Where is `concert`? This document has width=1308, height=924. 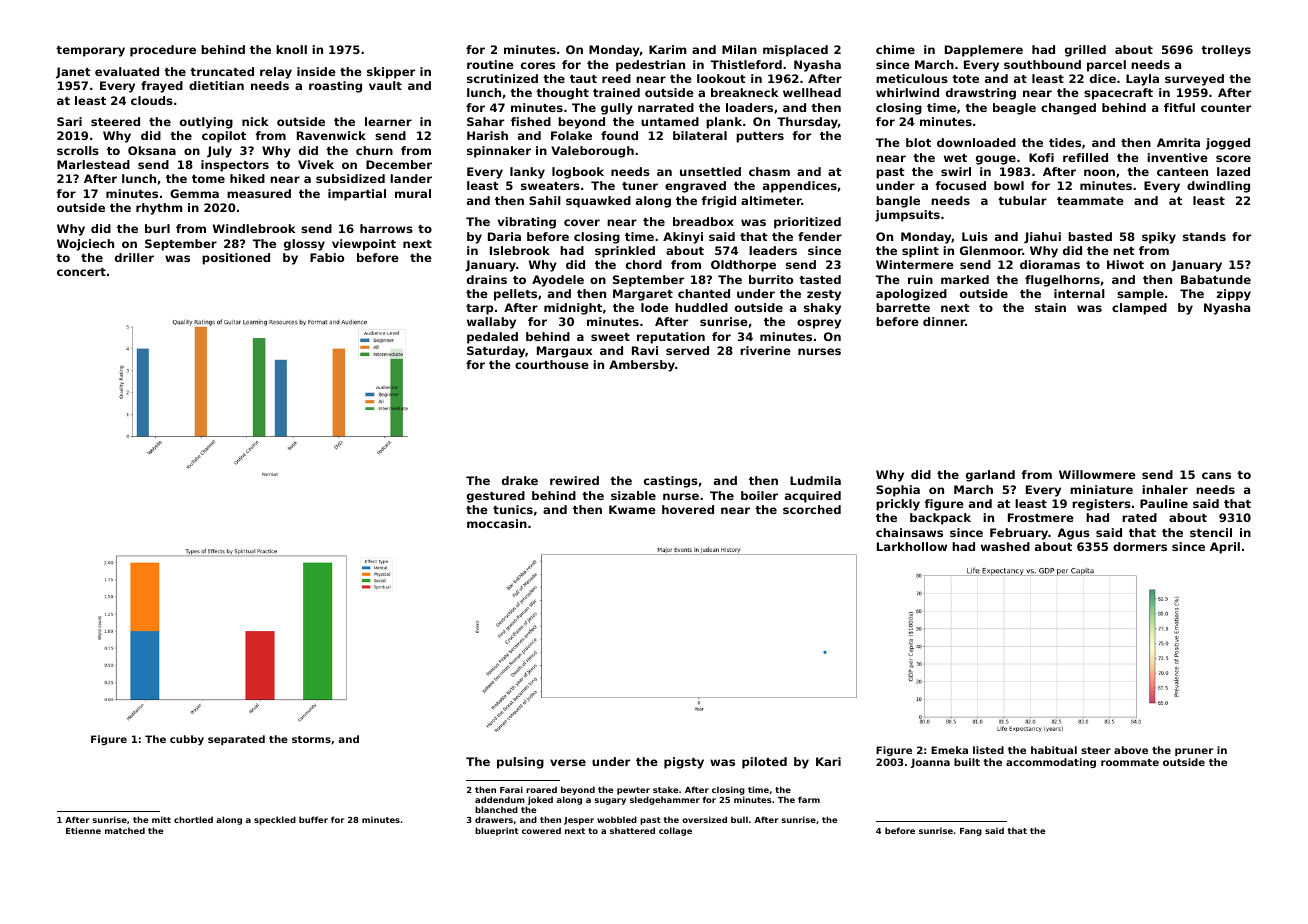 concert is located at coordinates (81, 272).
